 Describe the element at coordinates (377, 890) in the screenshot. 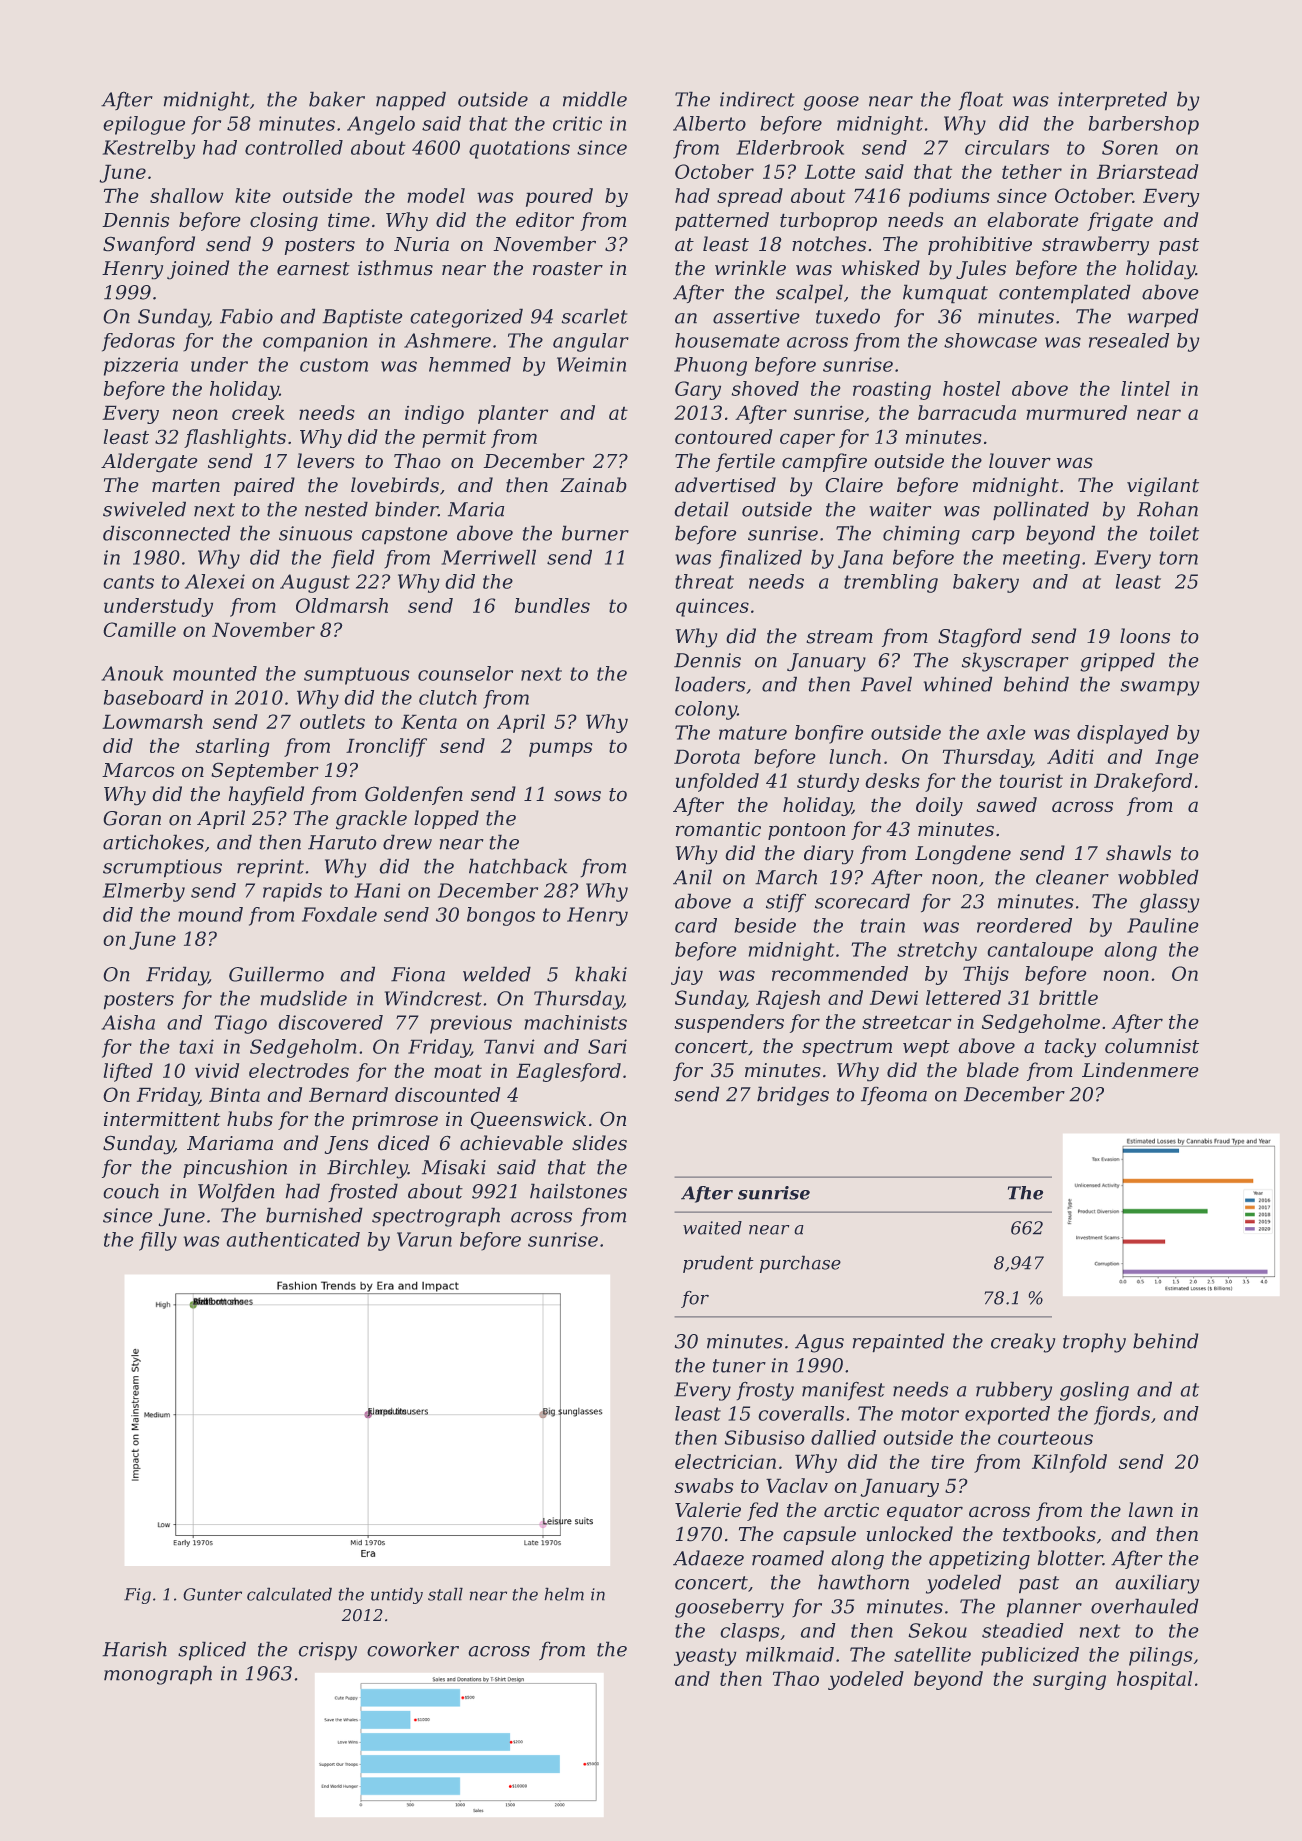

I see `Hani` at that location.
